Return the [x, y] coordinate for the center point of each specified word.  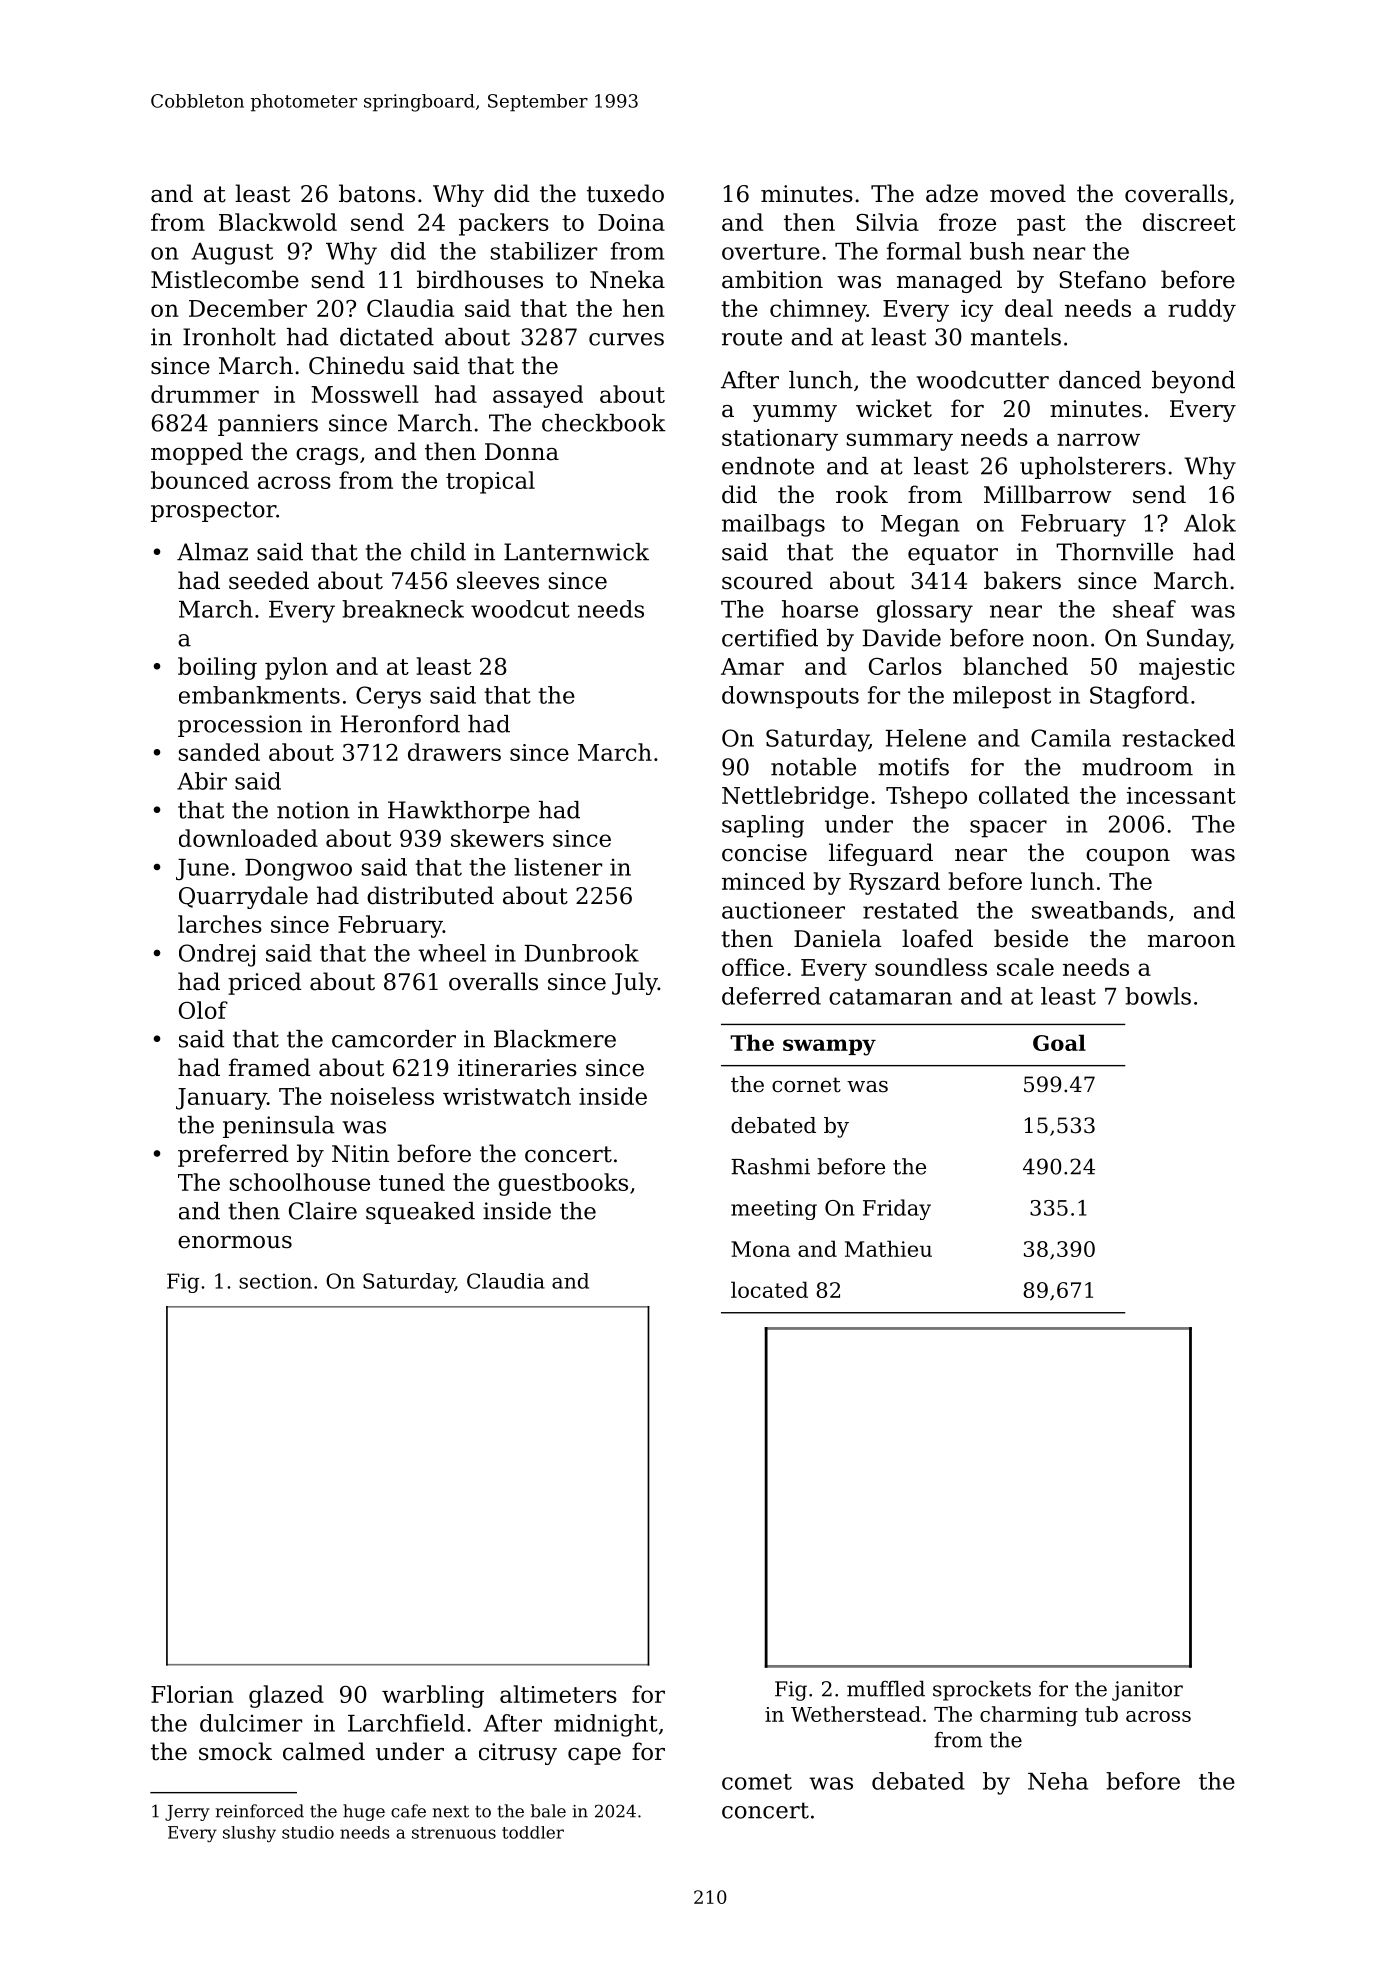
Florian [192, 1694]
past [1041, 225]
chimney [818, 310]
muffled [886, 1689]
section [275, 1281]
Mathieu [888, 1248]
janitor [1147, 1691]
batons [377, 193]
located [769, 1289]
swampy [829, 1047]
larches [220, 924]
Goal [1059, 1042]
